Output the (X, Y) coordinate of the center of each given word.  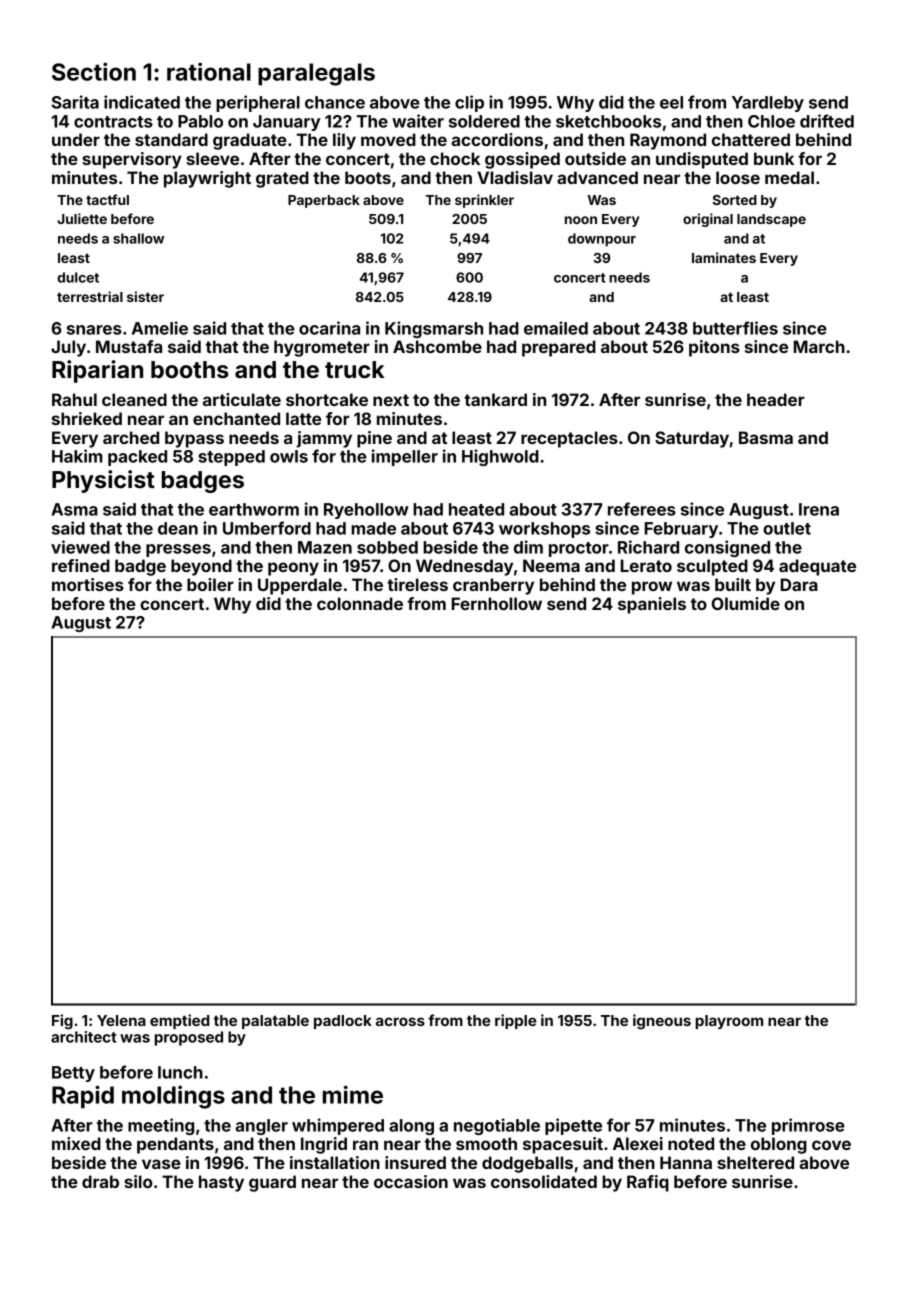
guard (272, 1183)
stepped (231, 458)
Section (94, 71)
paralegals (316, 74)
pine (374, 439)
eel (671, 102)
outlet (787, 528)
